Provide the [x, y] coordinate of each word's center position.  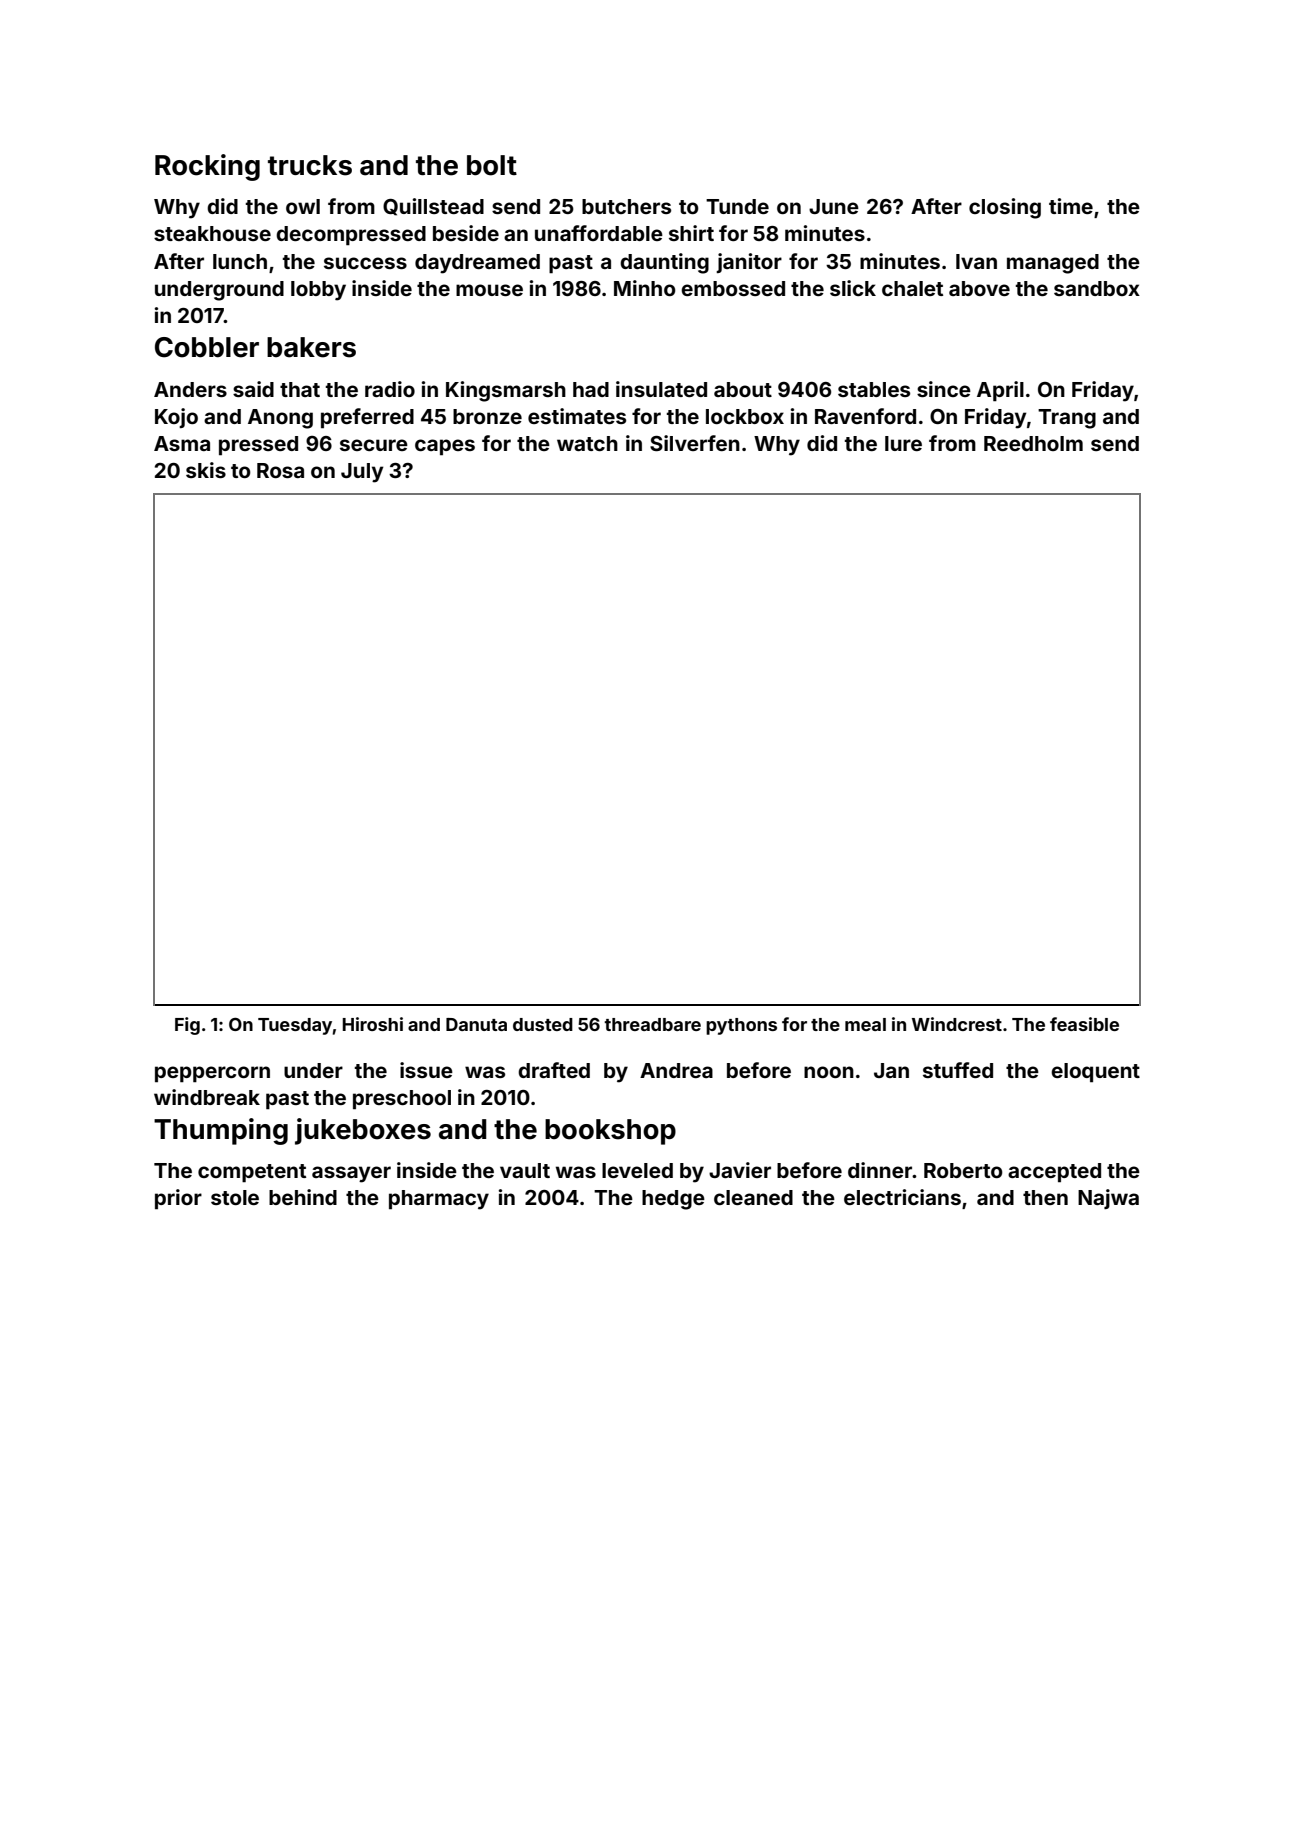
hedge [673, 1200]
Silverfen [695, 443]
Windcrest [957, 1024]
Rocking [207, 167]
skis [206, 470]
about [743, 389]
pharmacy [439, 1200]
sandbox [1097, 288]
